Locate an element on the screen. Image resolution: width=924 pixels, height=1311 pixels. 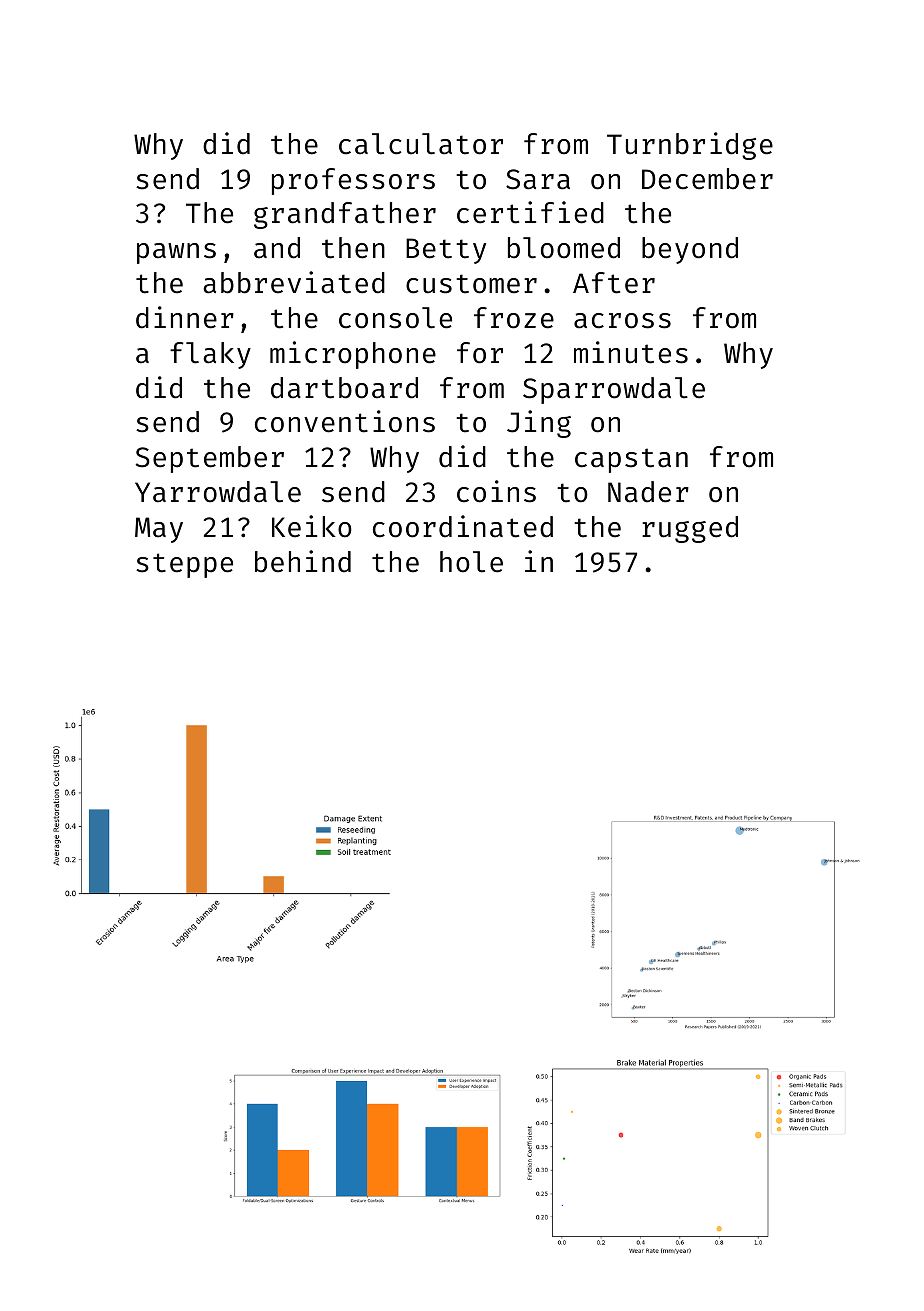
hole is located at coordinates (471, 562).
